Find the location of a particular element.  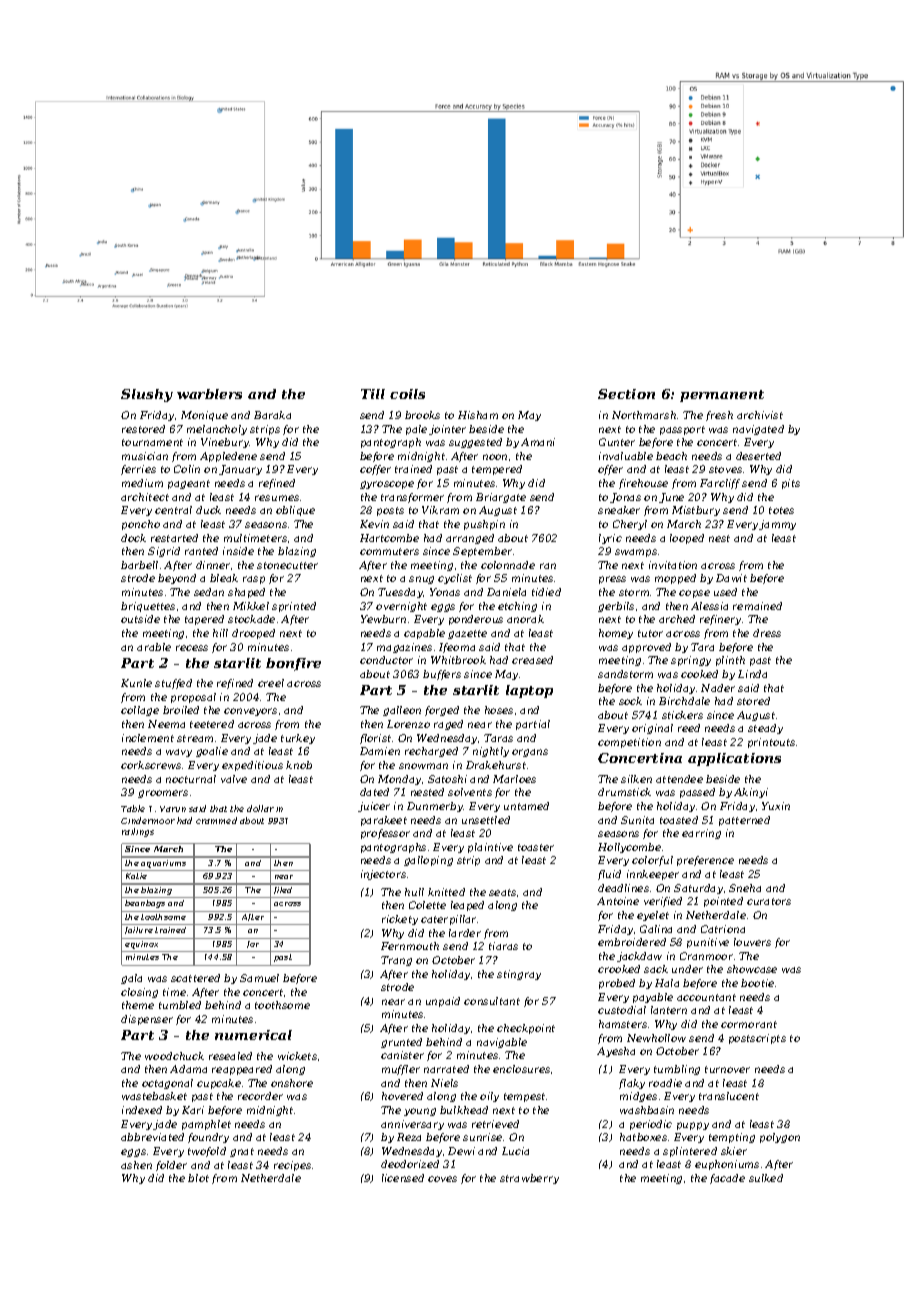

curators is located at coordinates (769, 901).
